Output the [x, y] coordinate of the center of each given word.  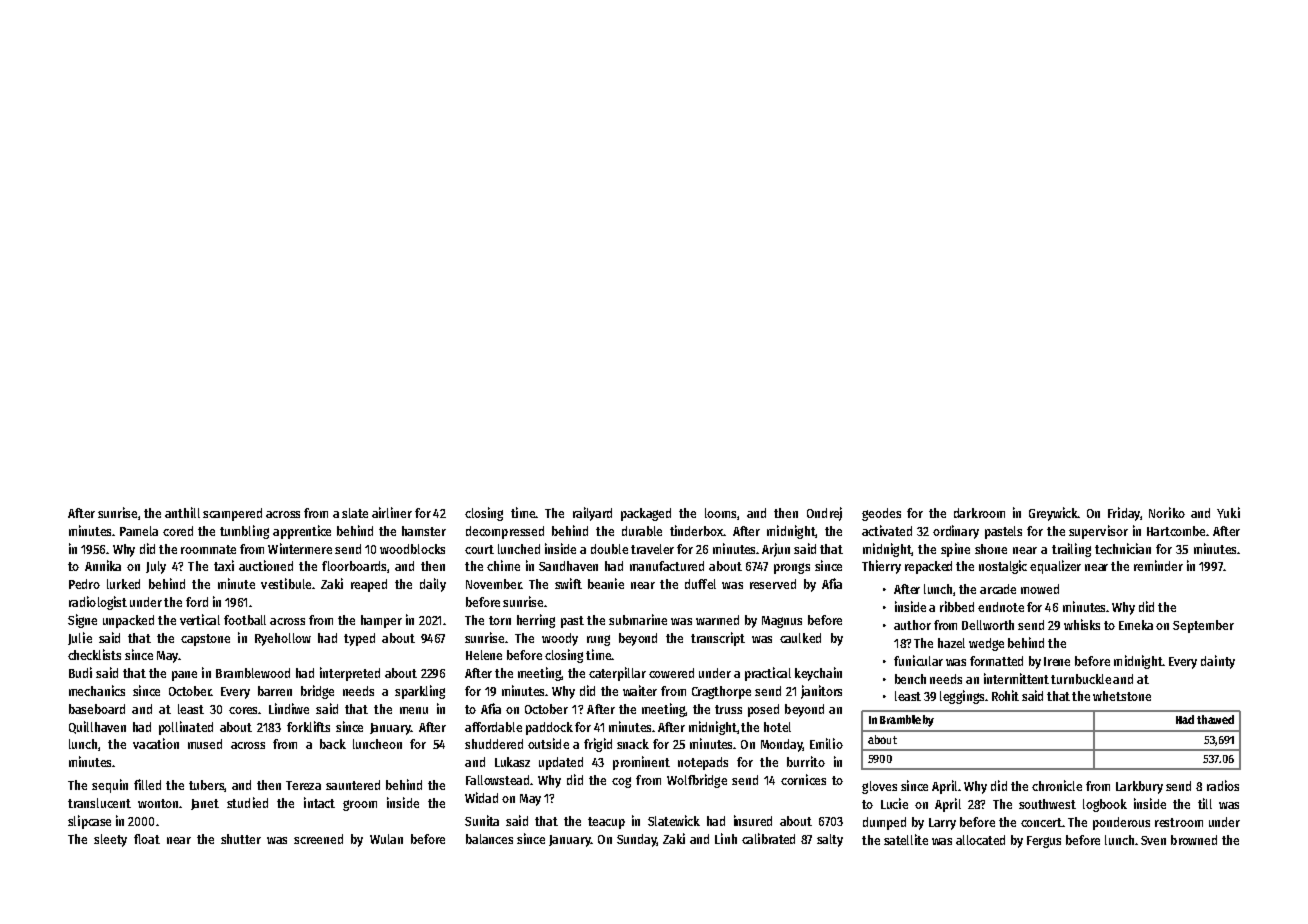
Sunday [637, 840]
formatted [996, 661]
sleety [110, 840]
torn [500, 620]
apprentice [302, 532]
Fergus [1044, 842]
